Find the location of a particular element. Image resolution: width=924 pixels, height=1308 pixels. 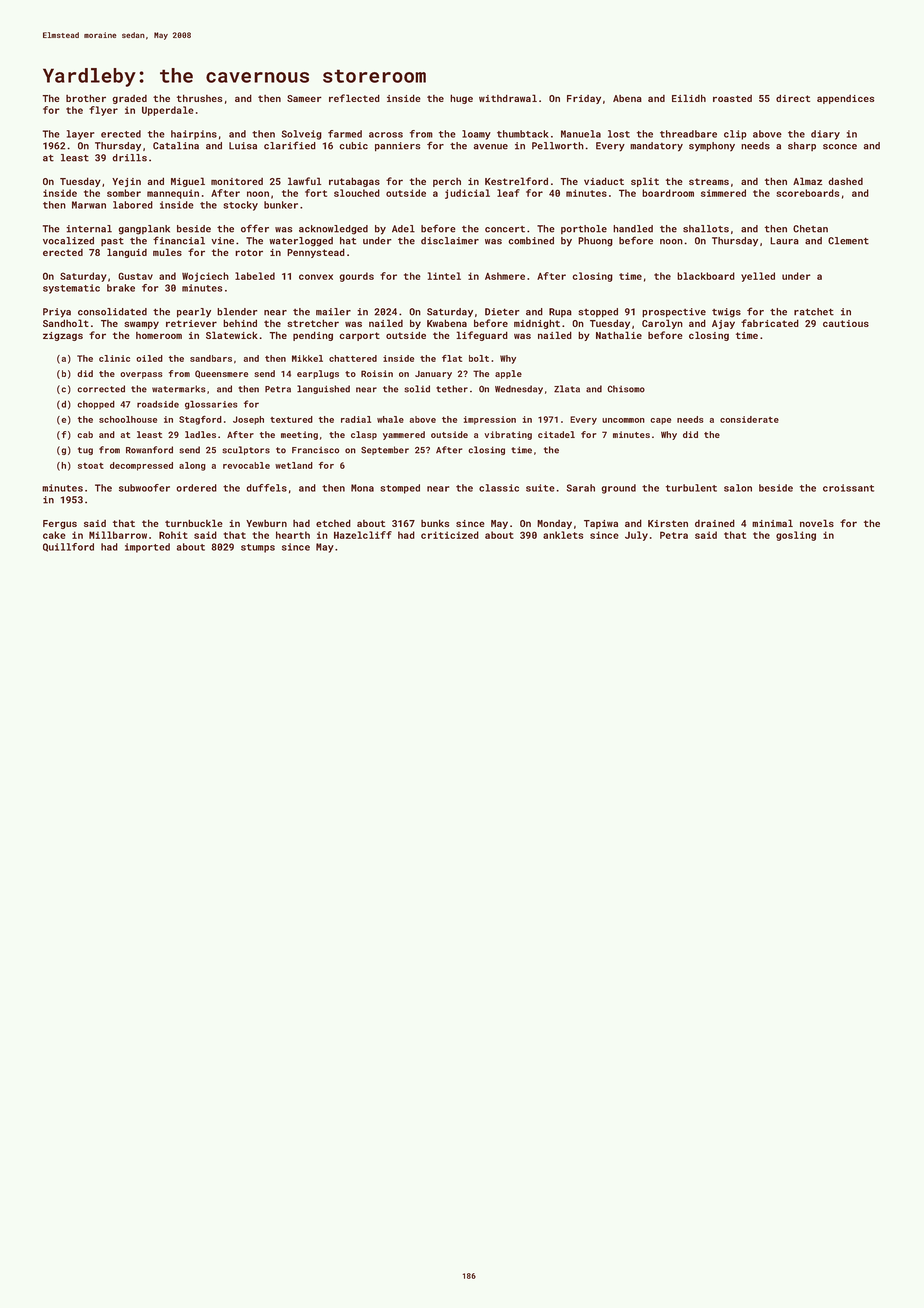

Chetan is located at coordinates (810, 229).
